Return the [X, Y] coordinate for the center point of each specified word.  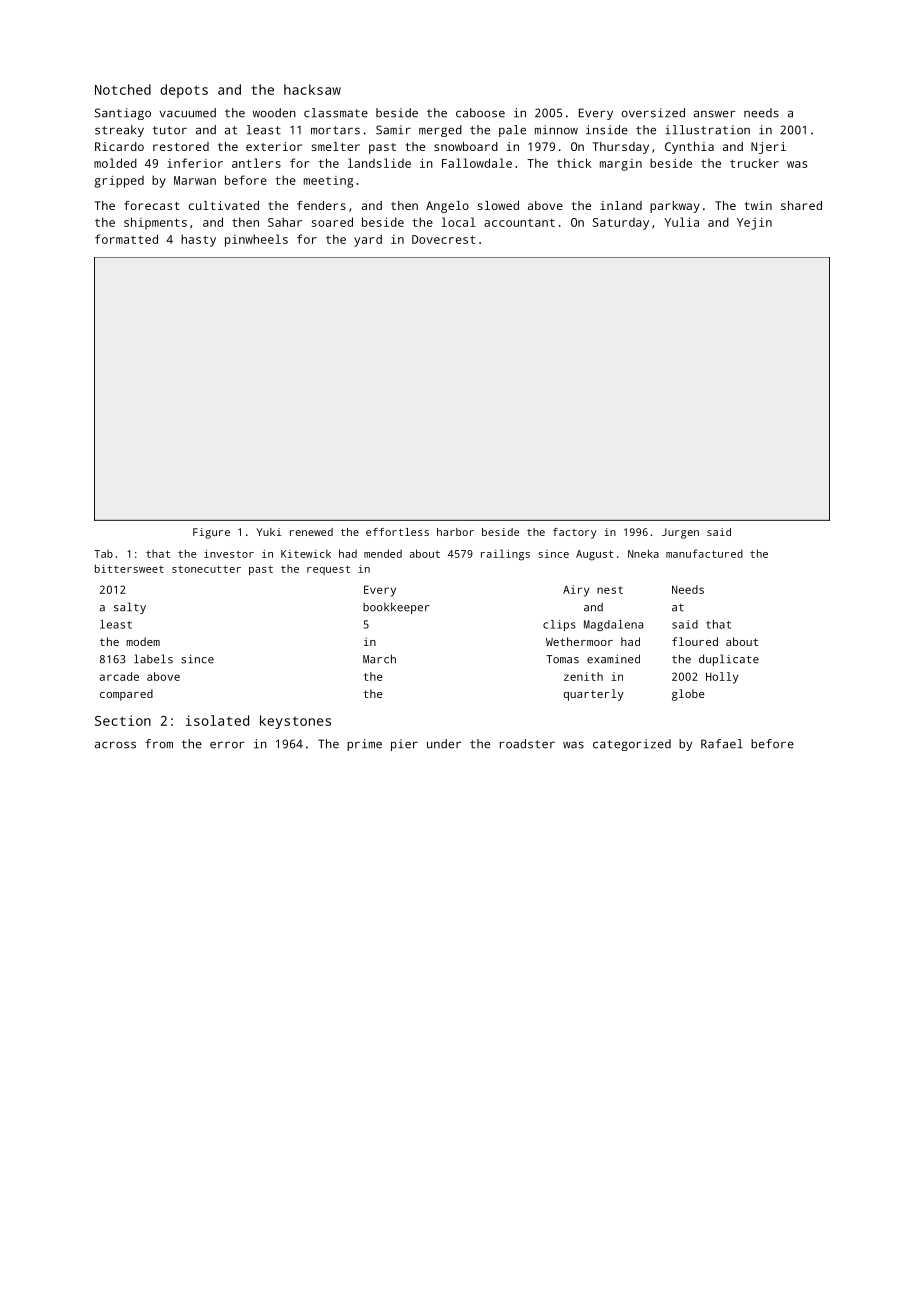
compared [126, 695]
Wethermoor [579, 641]
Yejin [754, 224]
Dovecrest [443, 239]
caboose [480, 113]
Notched [123, 89]
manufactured [704, 553]
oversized [653, 113]
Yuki [268, 532]
